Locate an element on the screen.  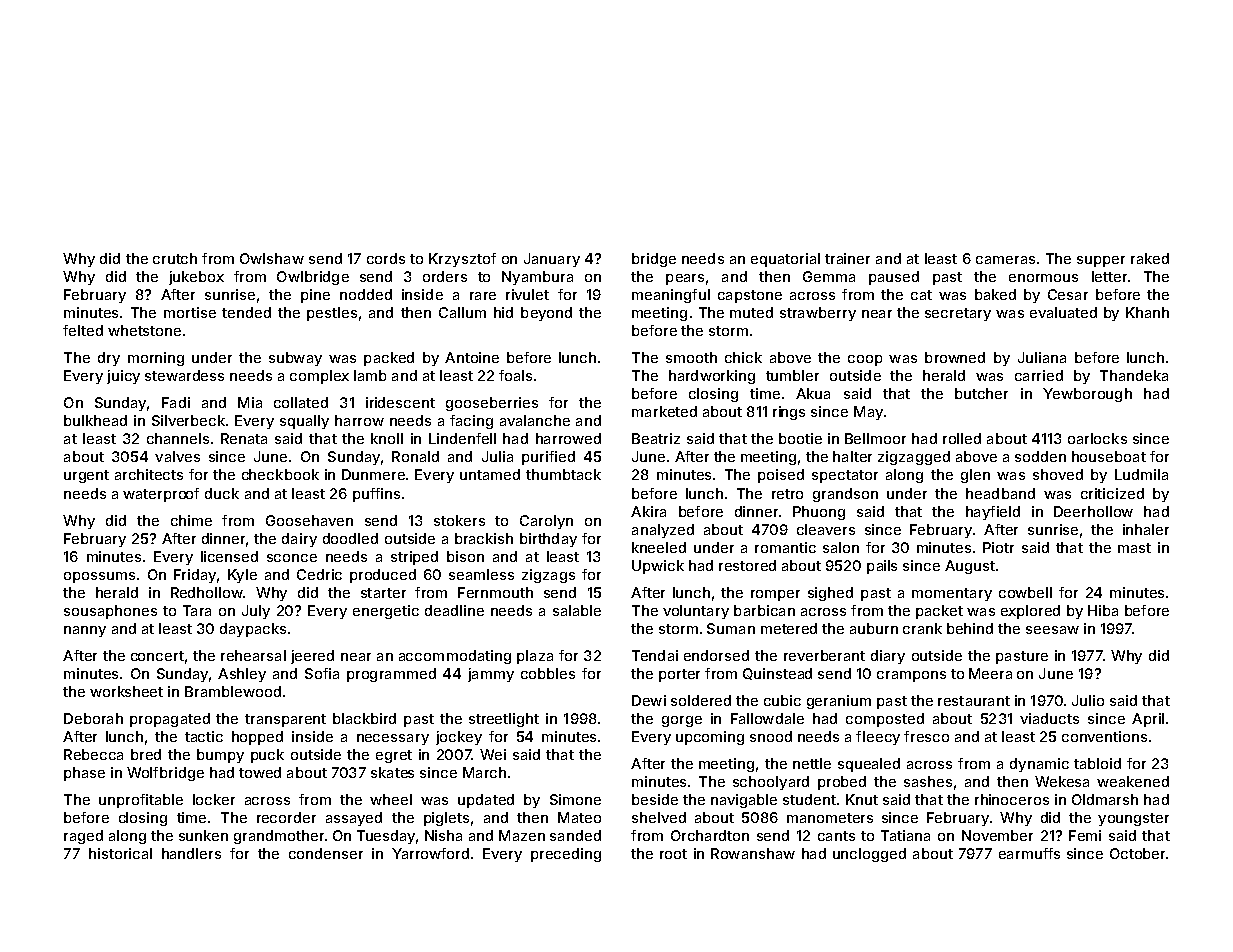
root is located at coordinates (673, 854).
